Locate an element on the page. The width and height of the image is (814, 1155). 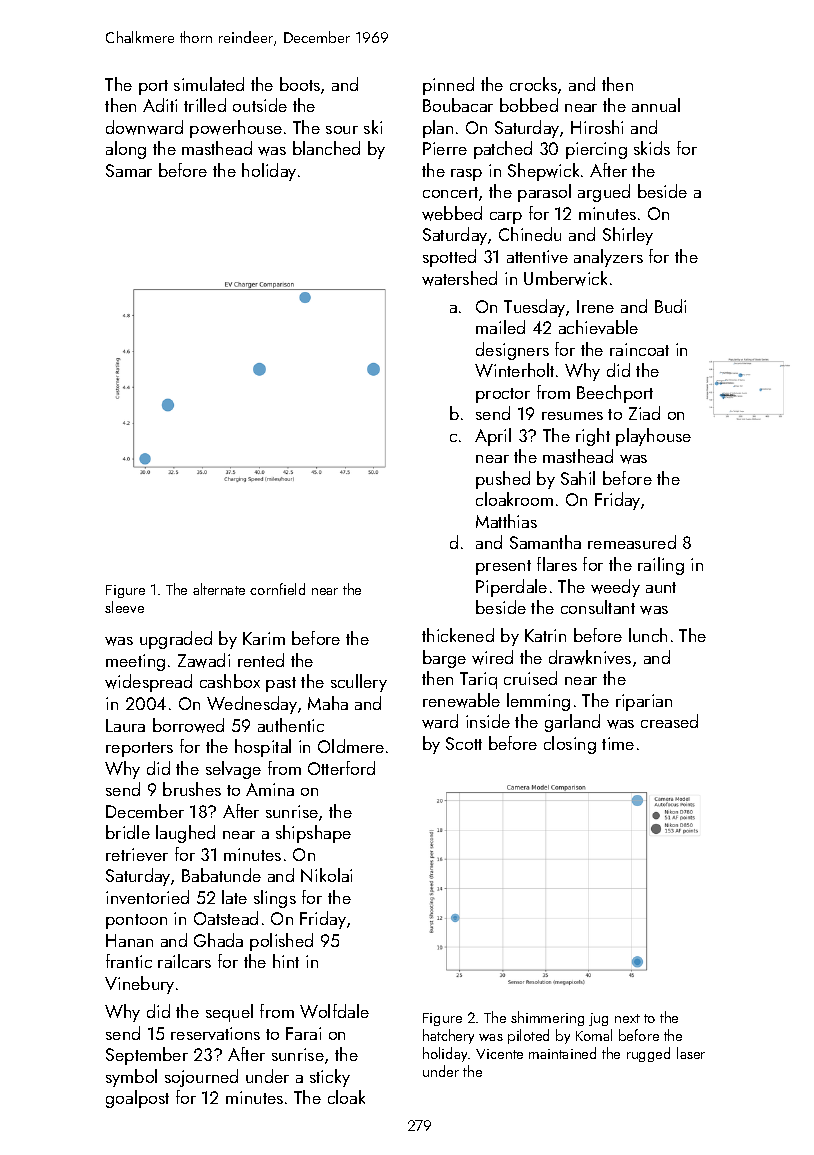
lunch is located at coordinates (648, 635).
